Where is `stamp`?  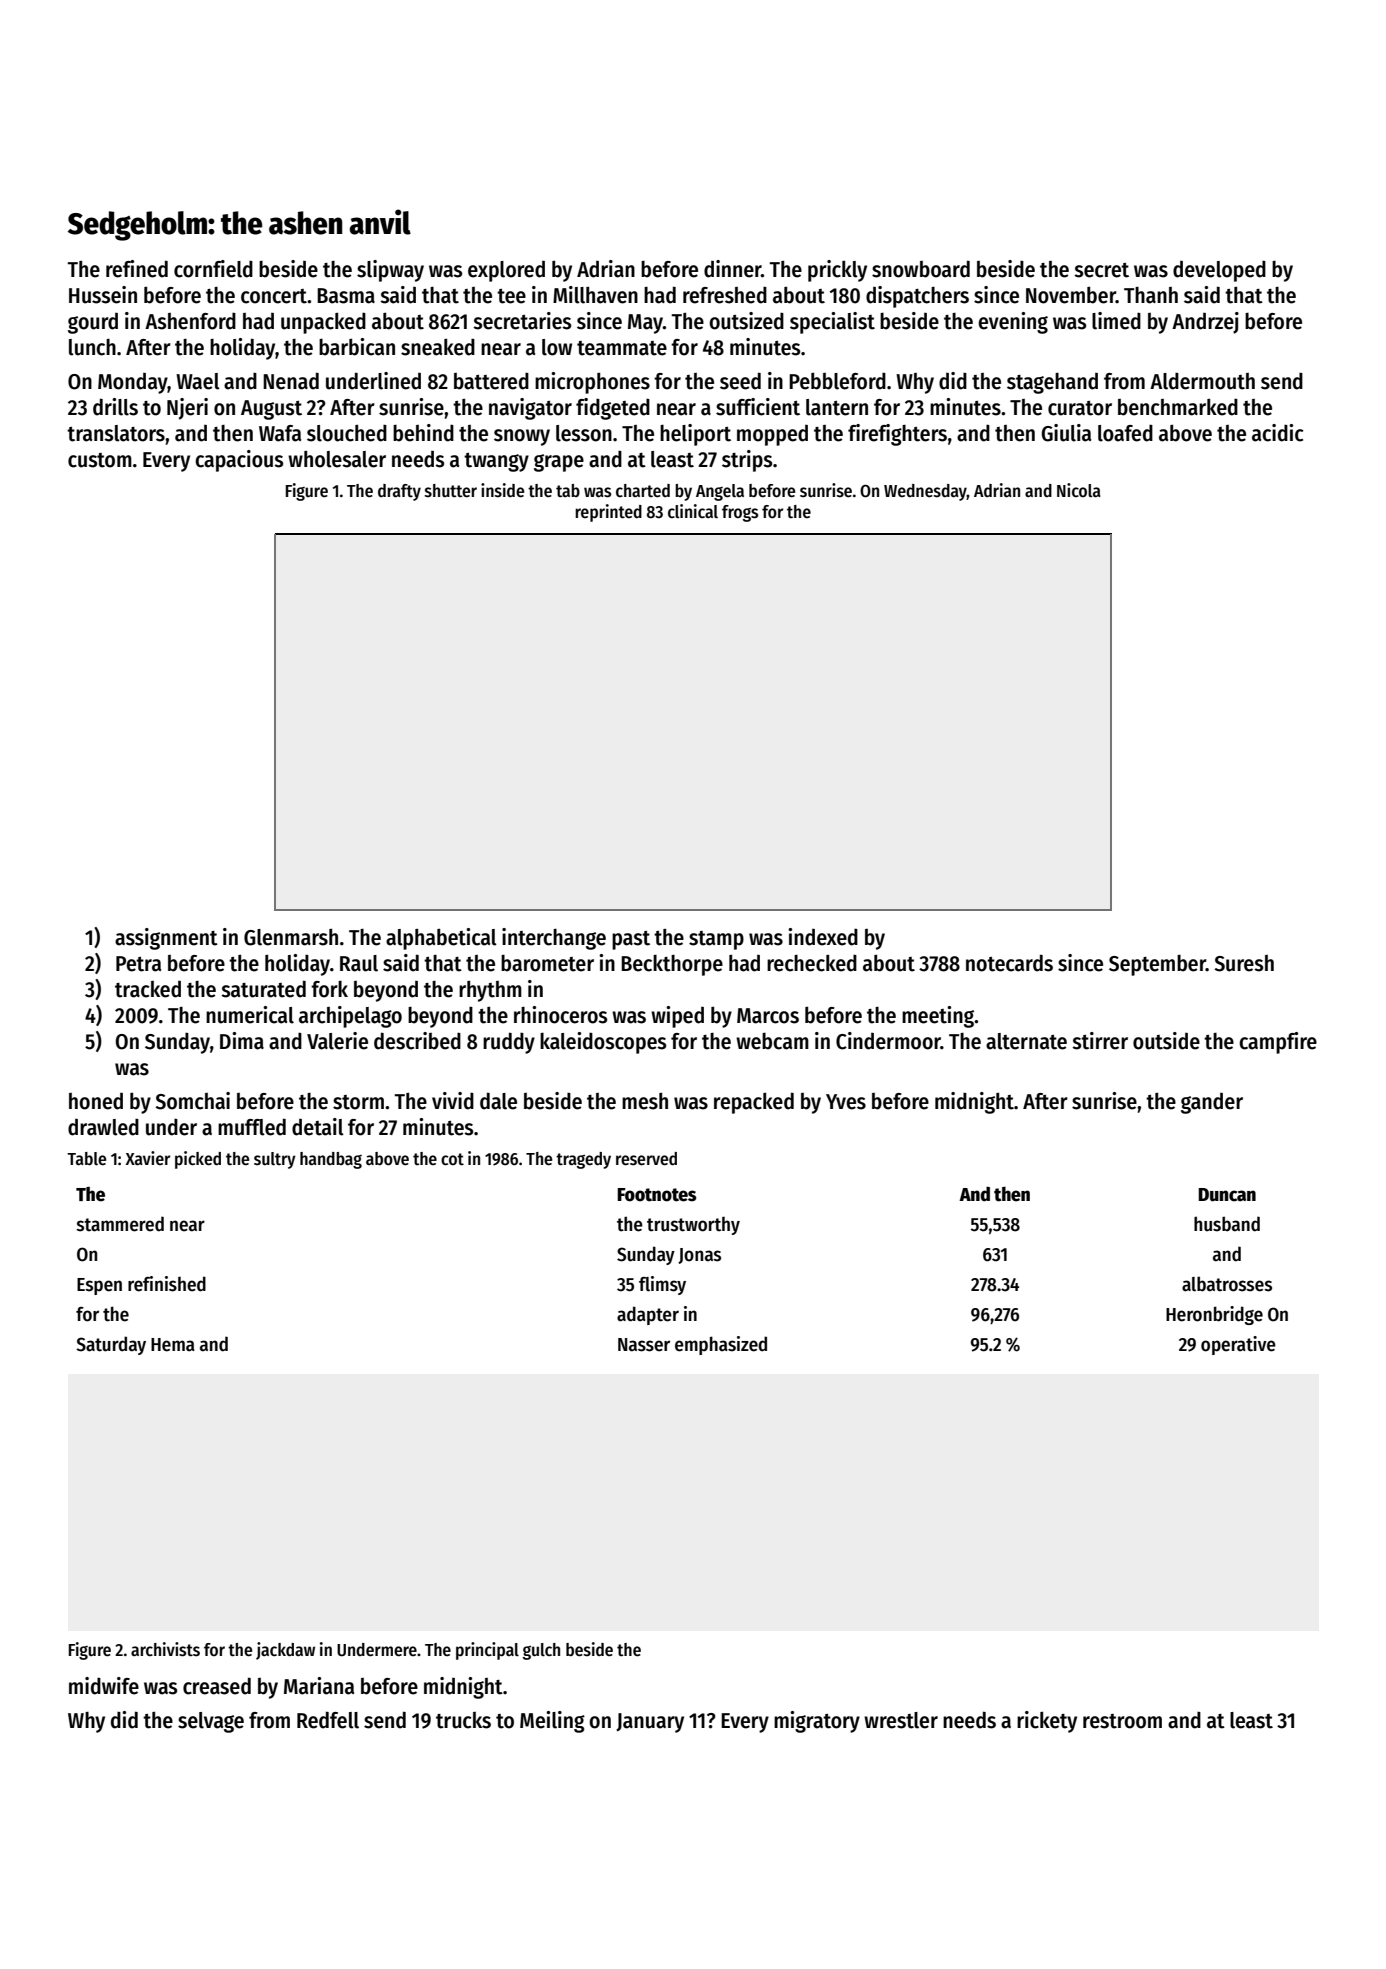
stamp is located at coordinates (716, 940).
